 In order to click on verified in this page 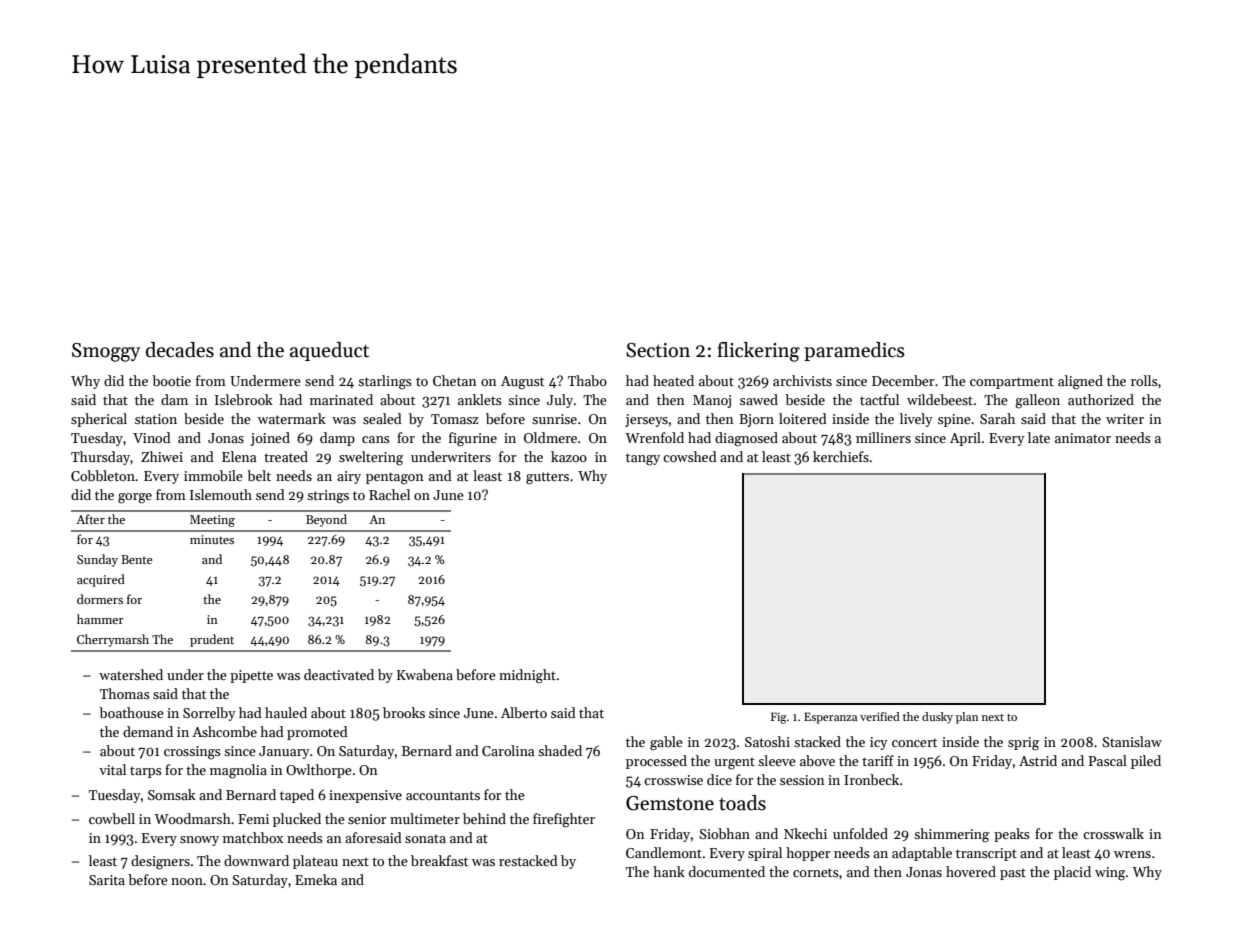, I will do `click(880, 716)`.
